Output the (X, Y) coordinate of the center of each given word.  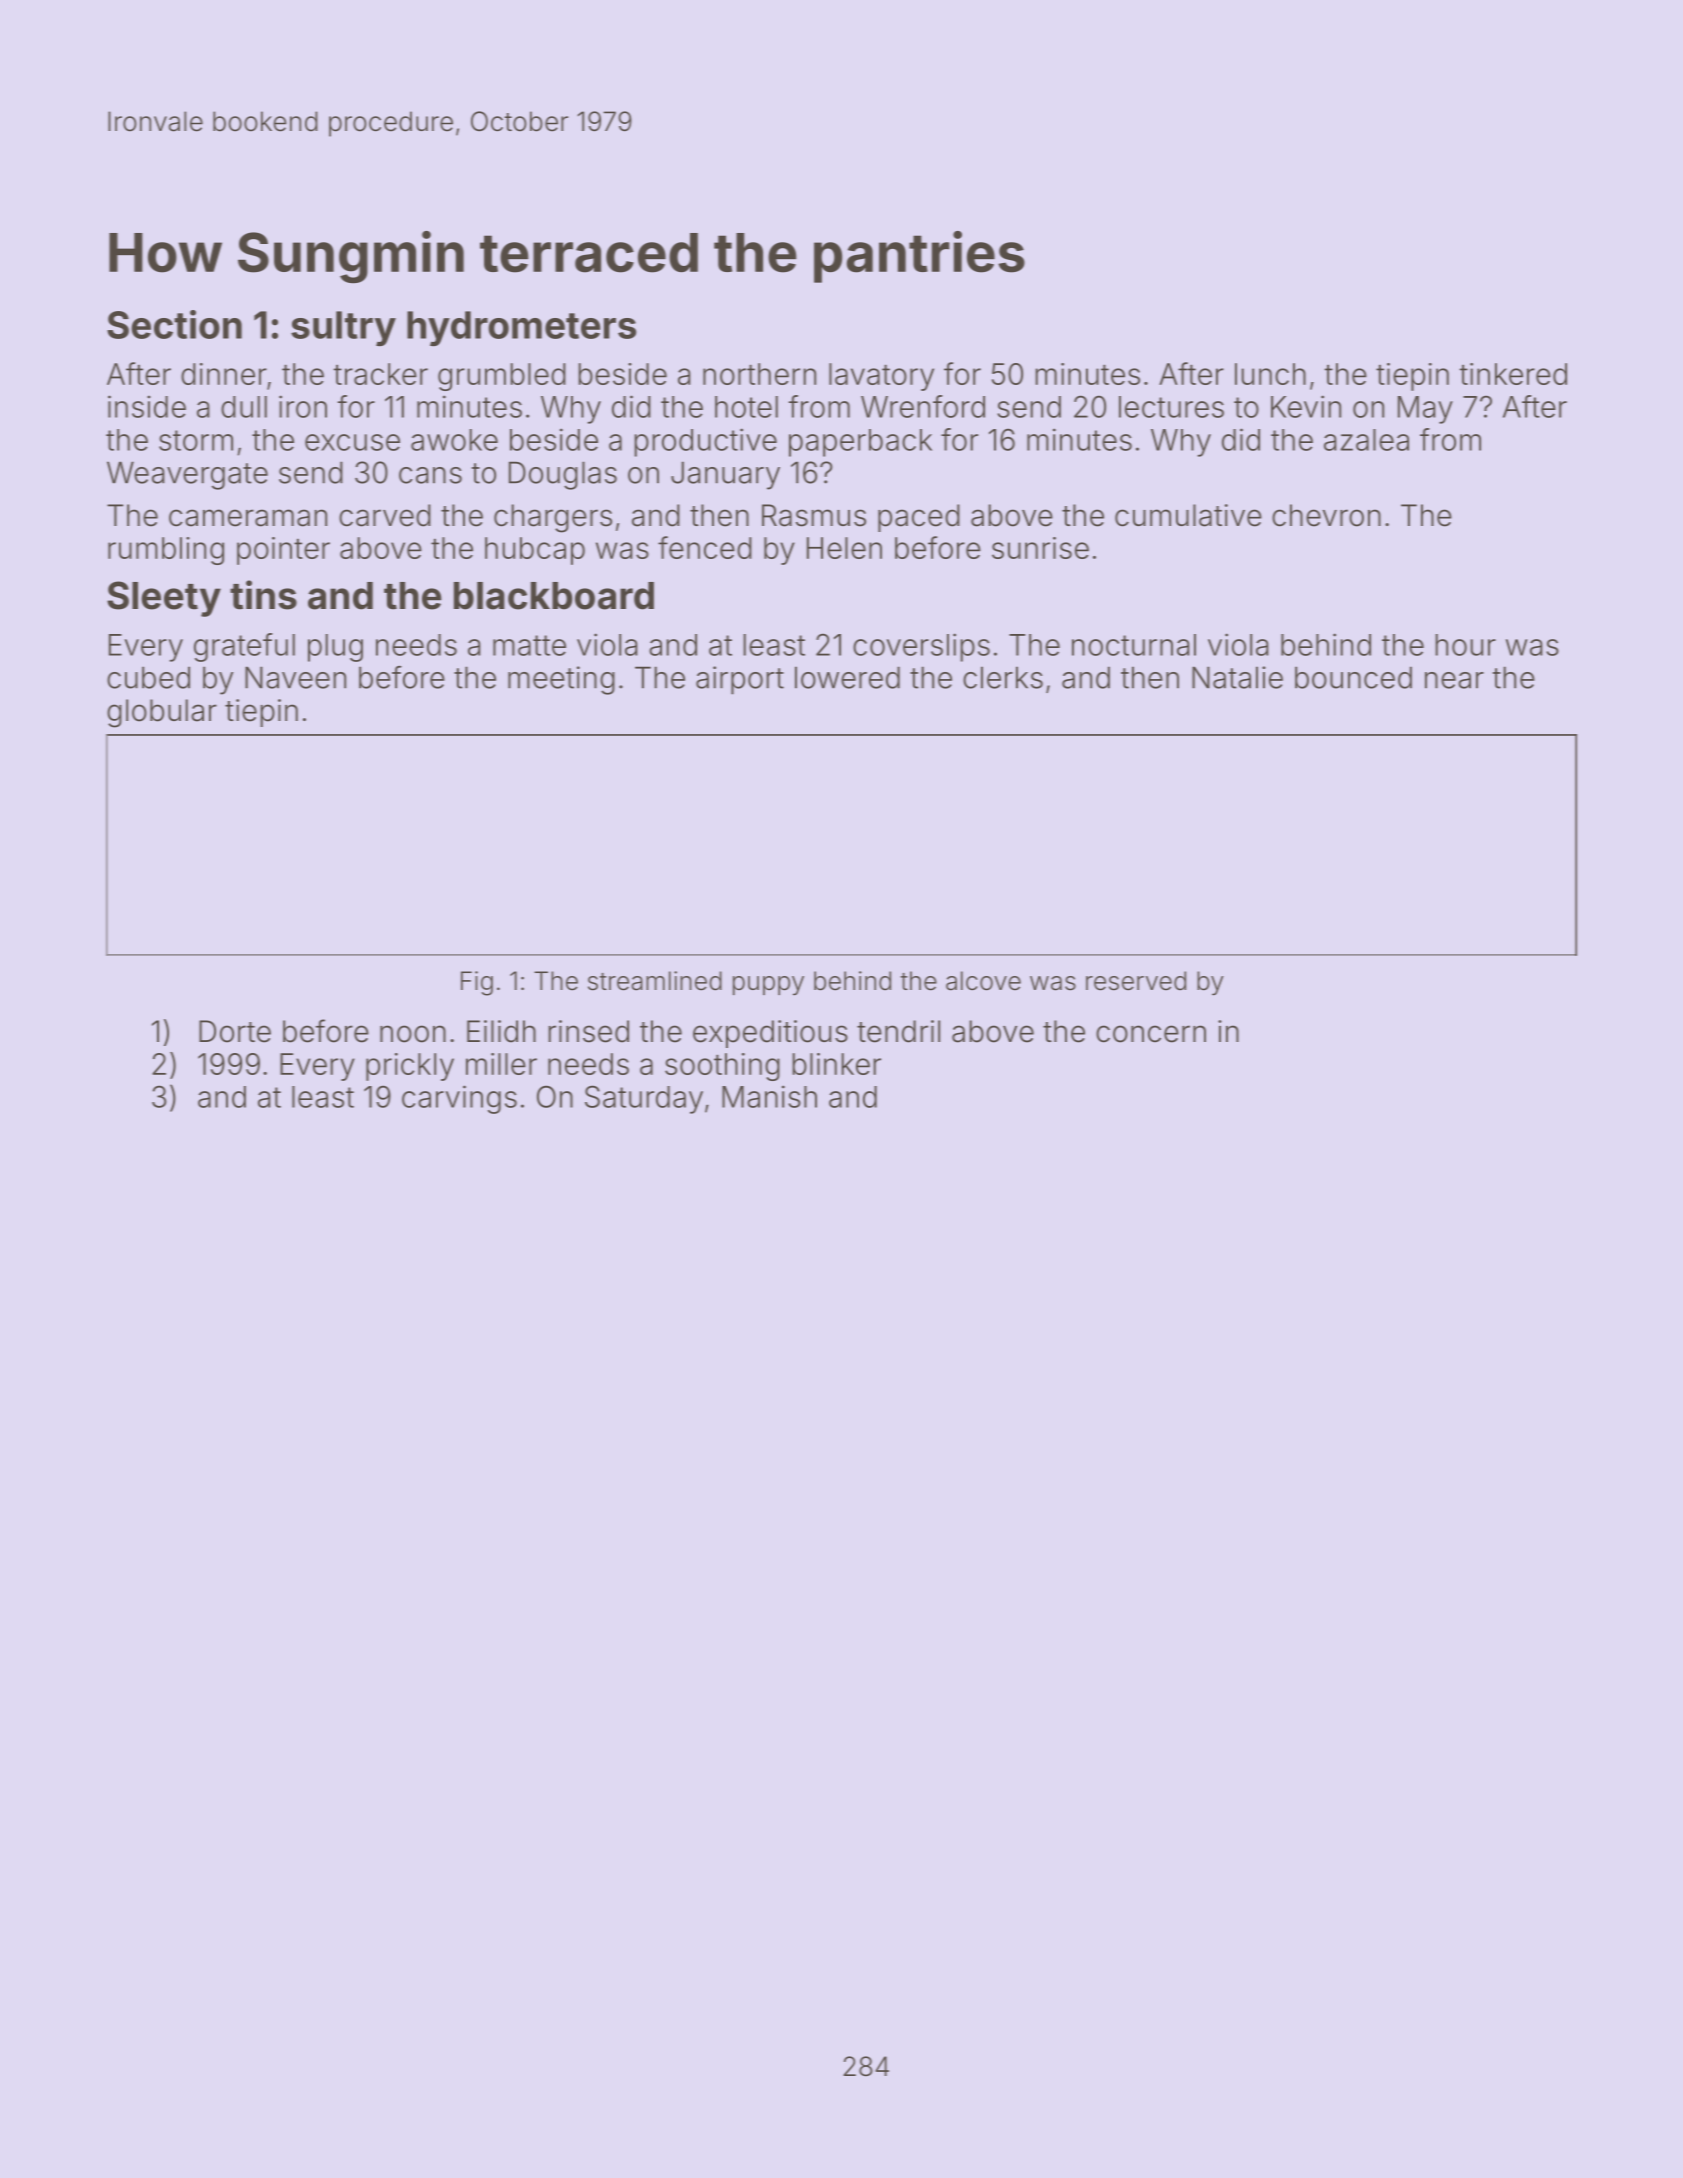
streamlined (655, 981)
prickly (410, 1067)
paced (919, 518)
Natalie (1237, 677)
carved (385, 515)
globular (162, 713)
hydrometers (521, 328)
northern (759, 374)
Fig (477, 983)
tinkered (1513, 374)
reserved (1136, 981)
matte (529, 645)
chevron (1326, 515)
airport (740, 680)
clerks (1003, 677)
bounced (1353, 677)
